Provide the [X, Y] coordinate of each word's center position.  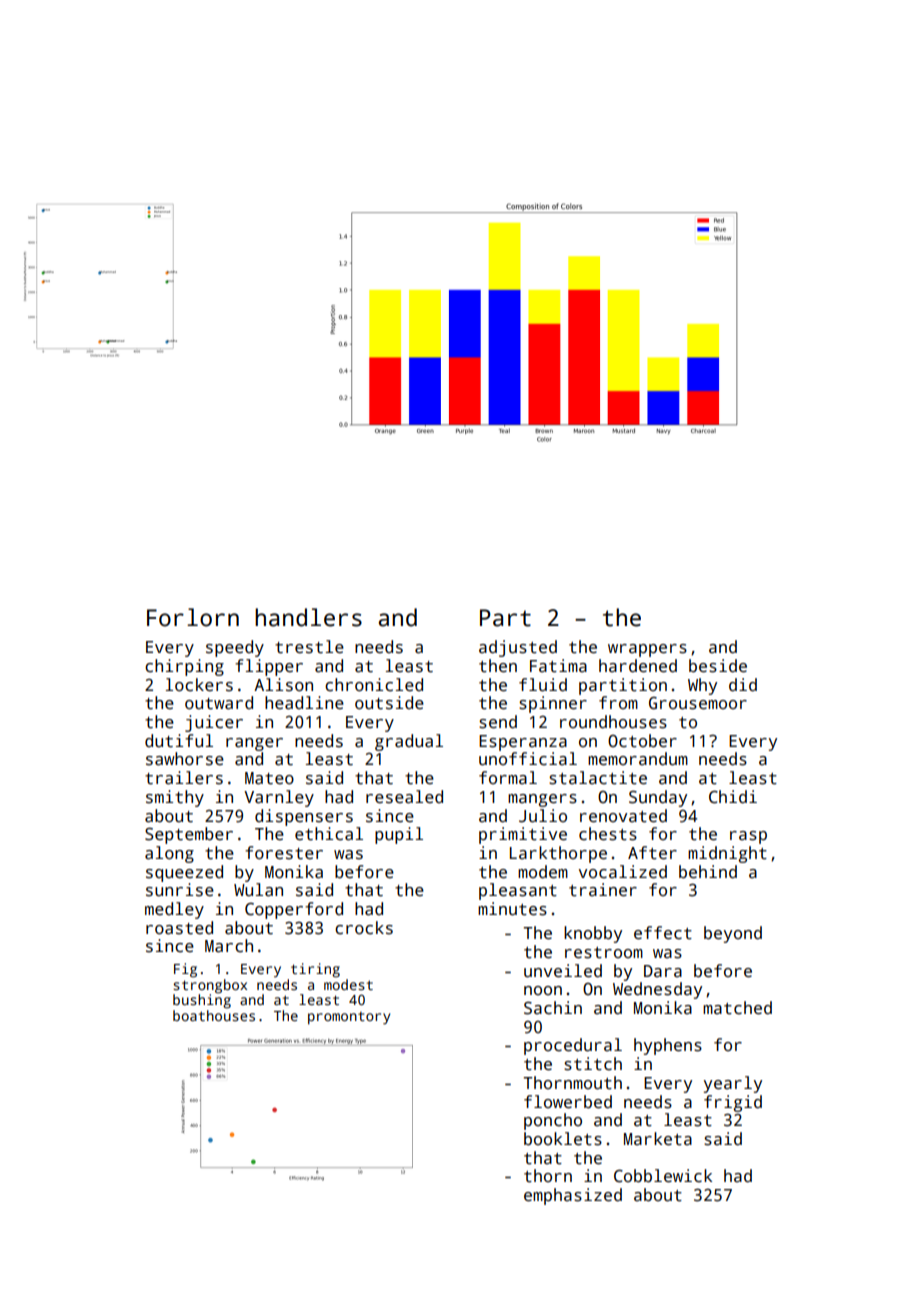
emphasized [573, 1196]
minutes [512, 909]
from [618, 702]
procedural [573, 1046]
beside [718, 666]
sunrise [180, 890]
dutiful [179, 741]
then [498, 666]
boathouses [214, 1015]
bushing [202, 1001]
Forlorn [193, 617]
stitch [593, 1064]
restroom [604, 953]
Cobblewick [663, 1176]
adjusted [518, 648]
